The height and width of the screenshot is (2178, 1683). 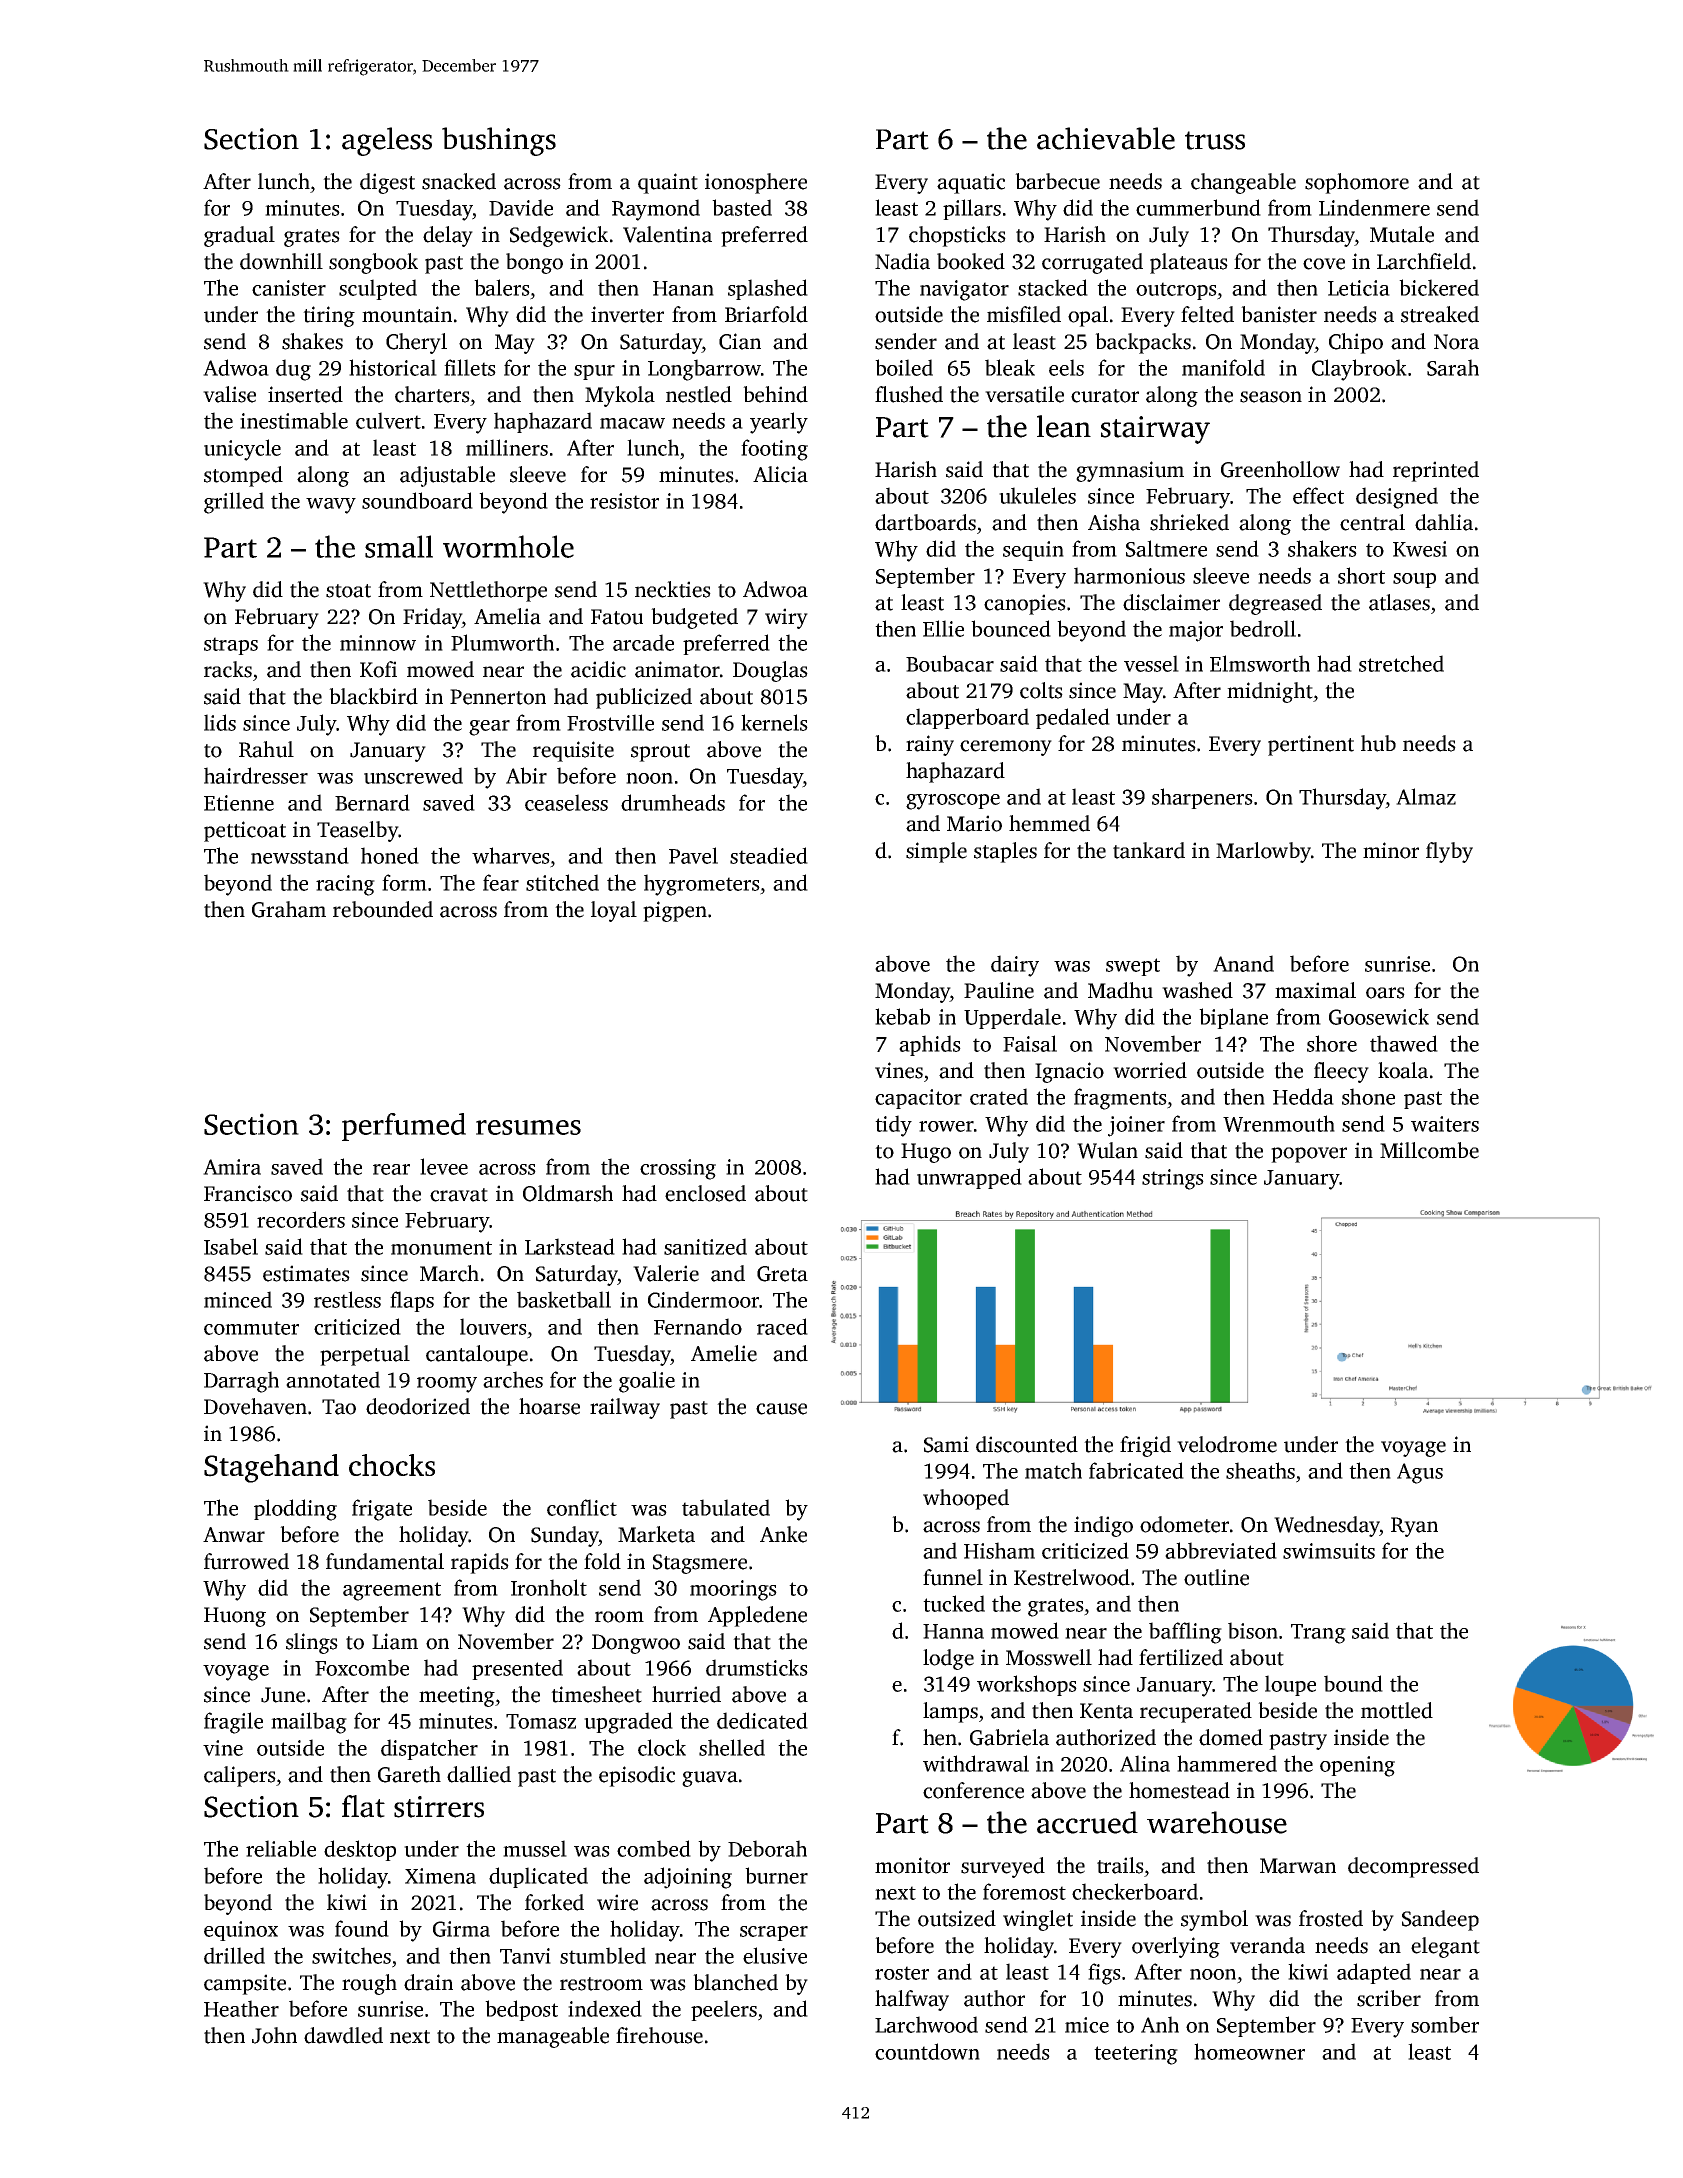 I want to click on Dovehaven, so click(x=255, y=1406).
